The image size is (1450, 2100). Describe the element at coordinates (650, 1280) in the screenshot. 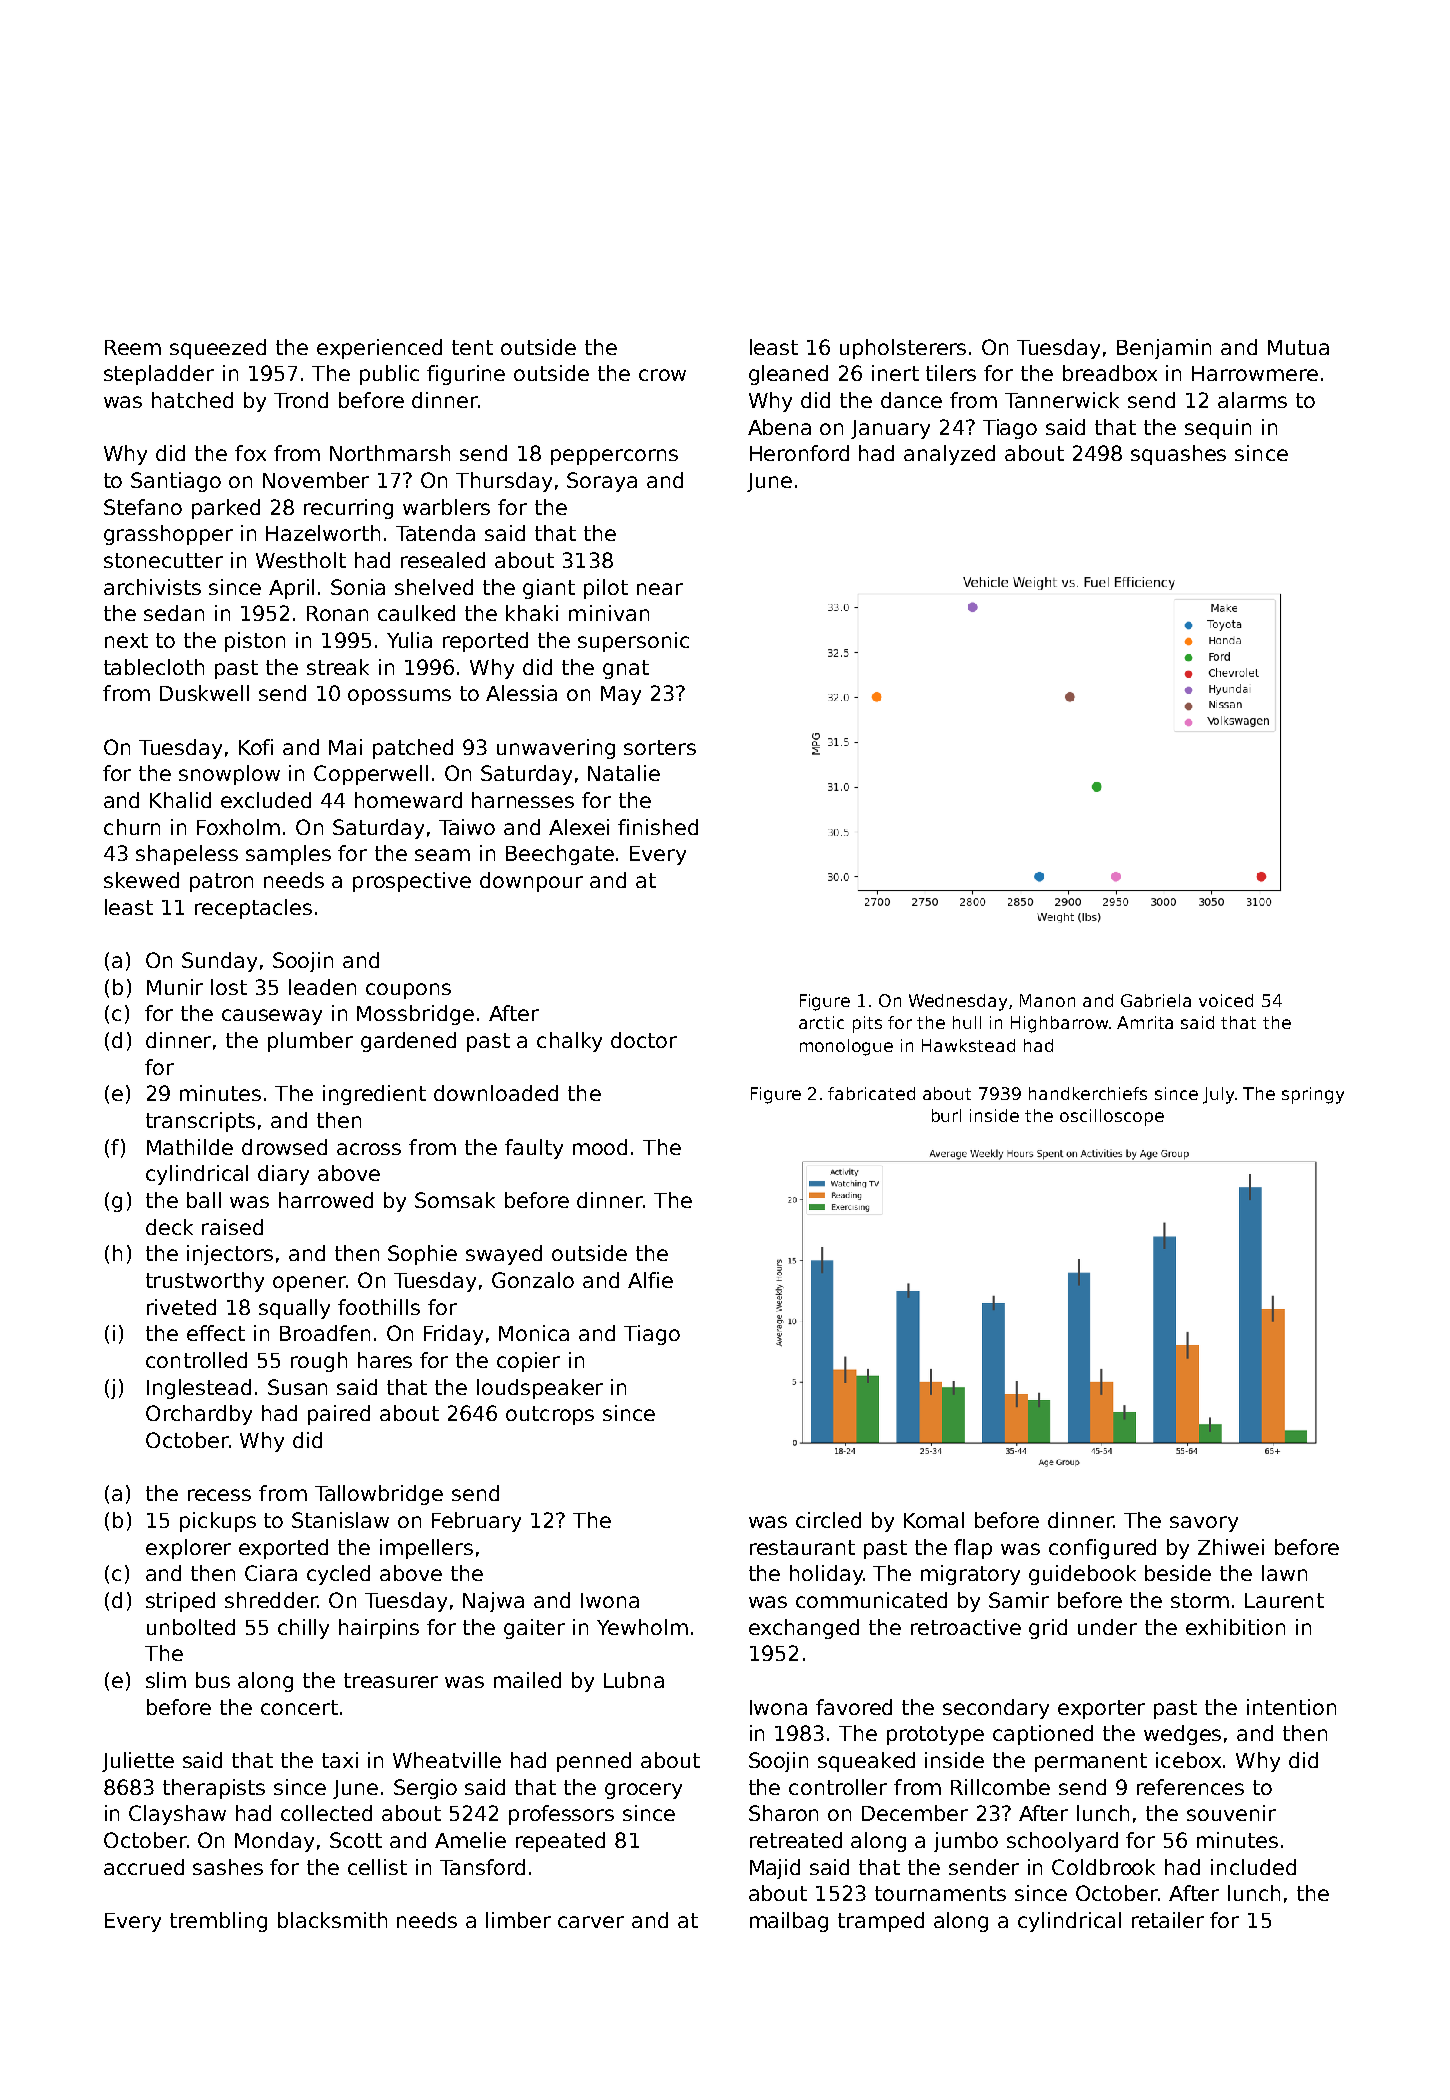

I see `Alfie` at that location.
